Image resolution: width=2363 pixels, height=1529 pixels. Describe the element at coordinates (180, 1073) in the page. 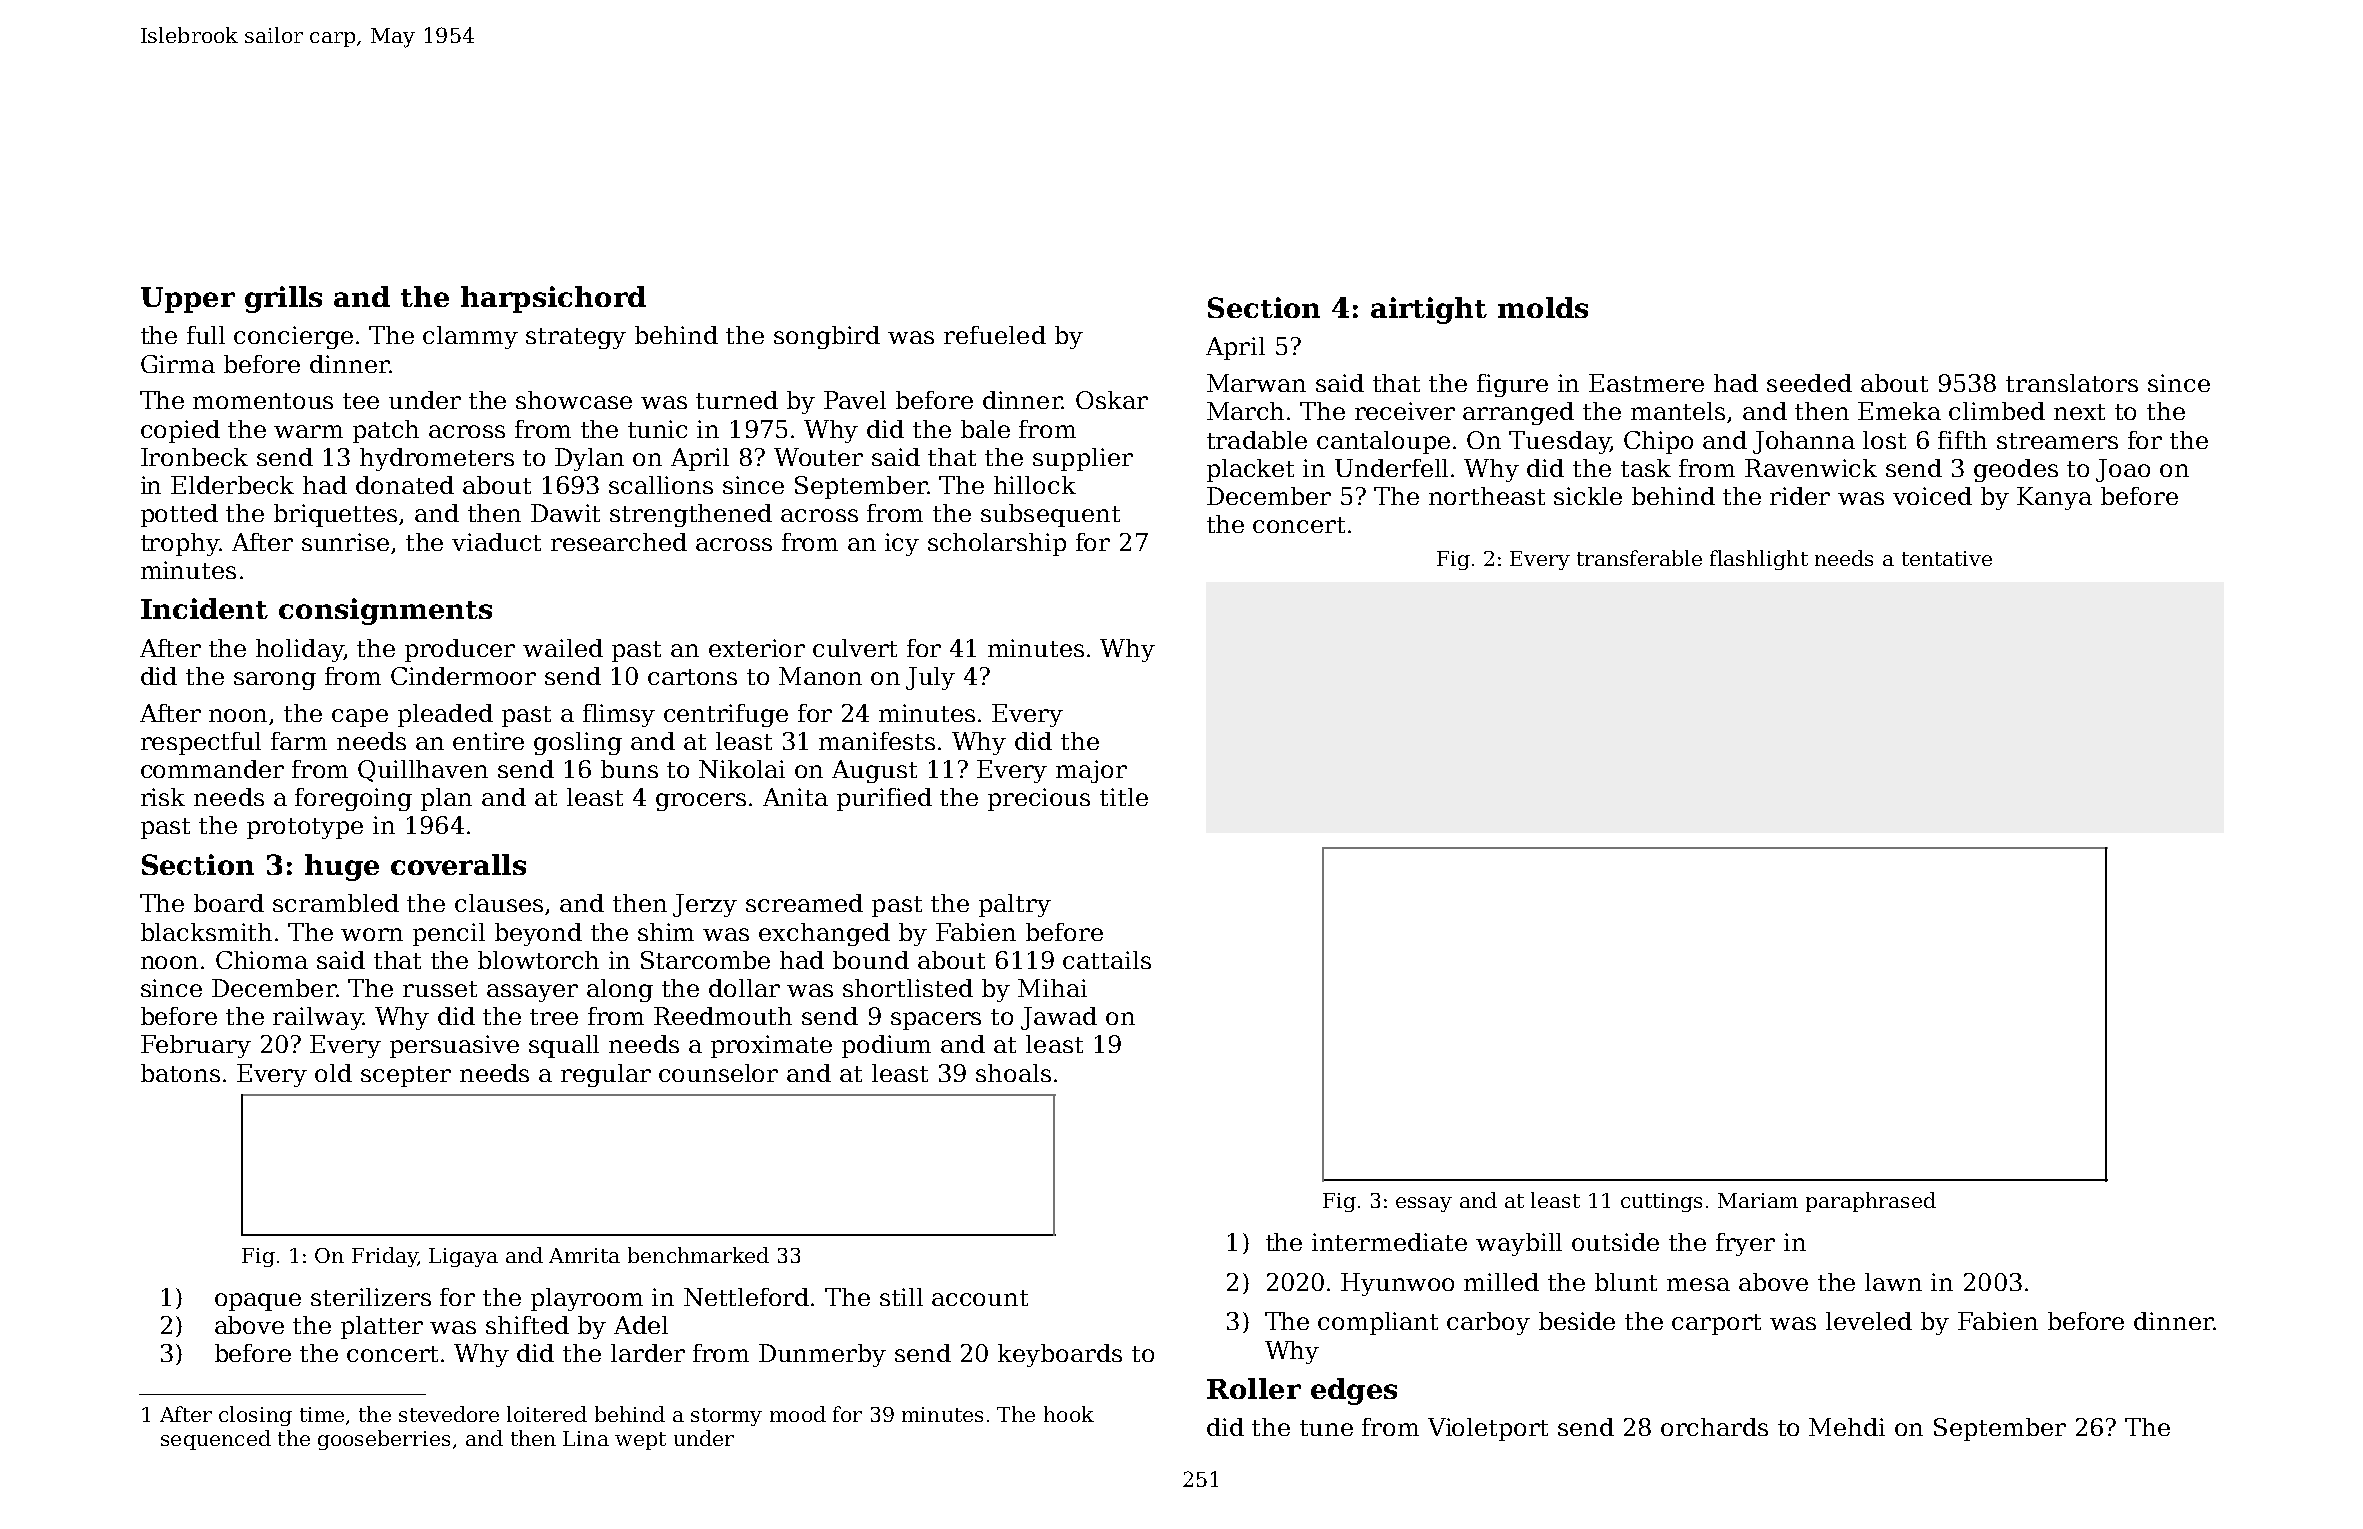

I see `batons` at that location.
